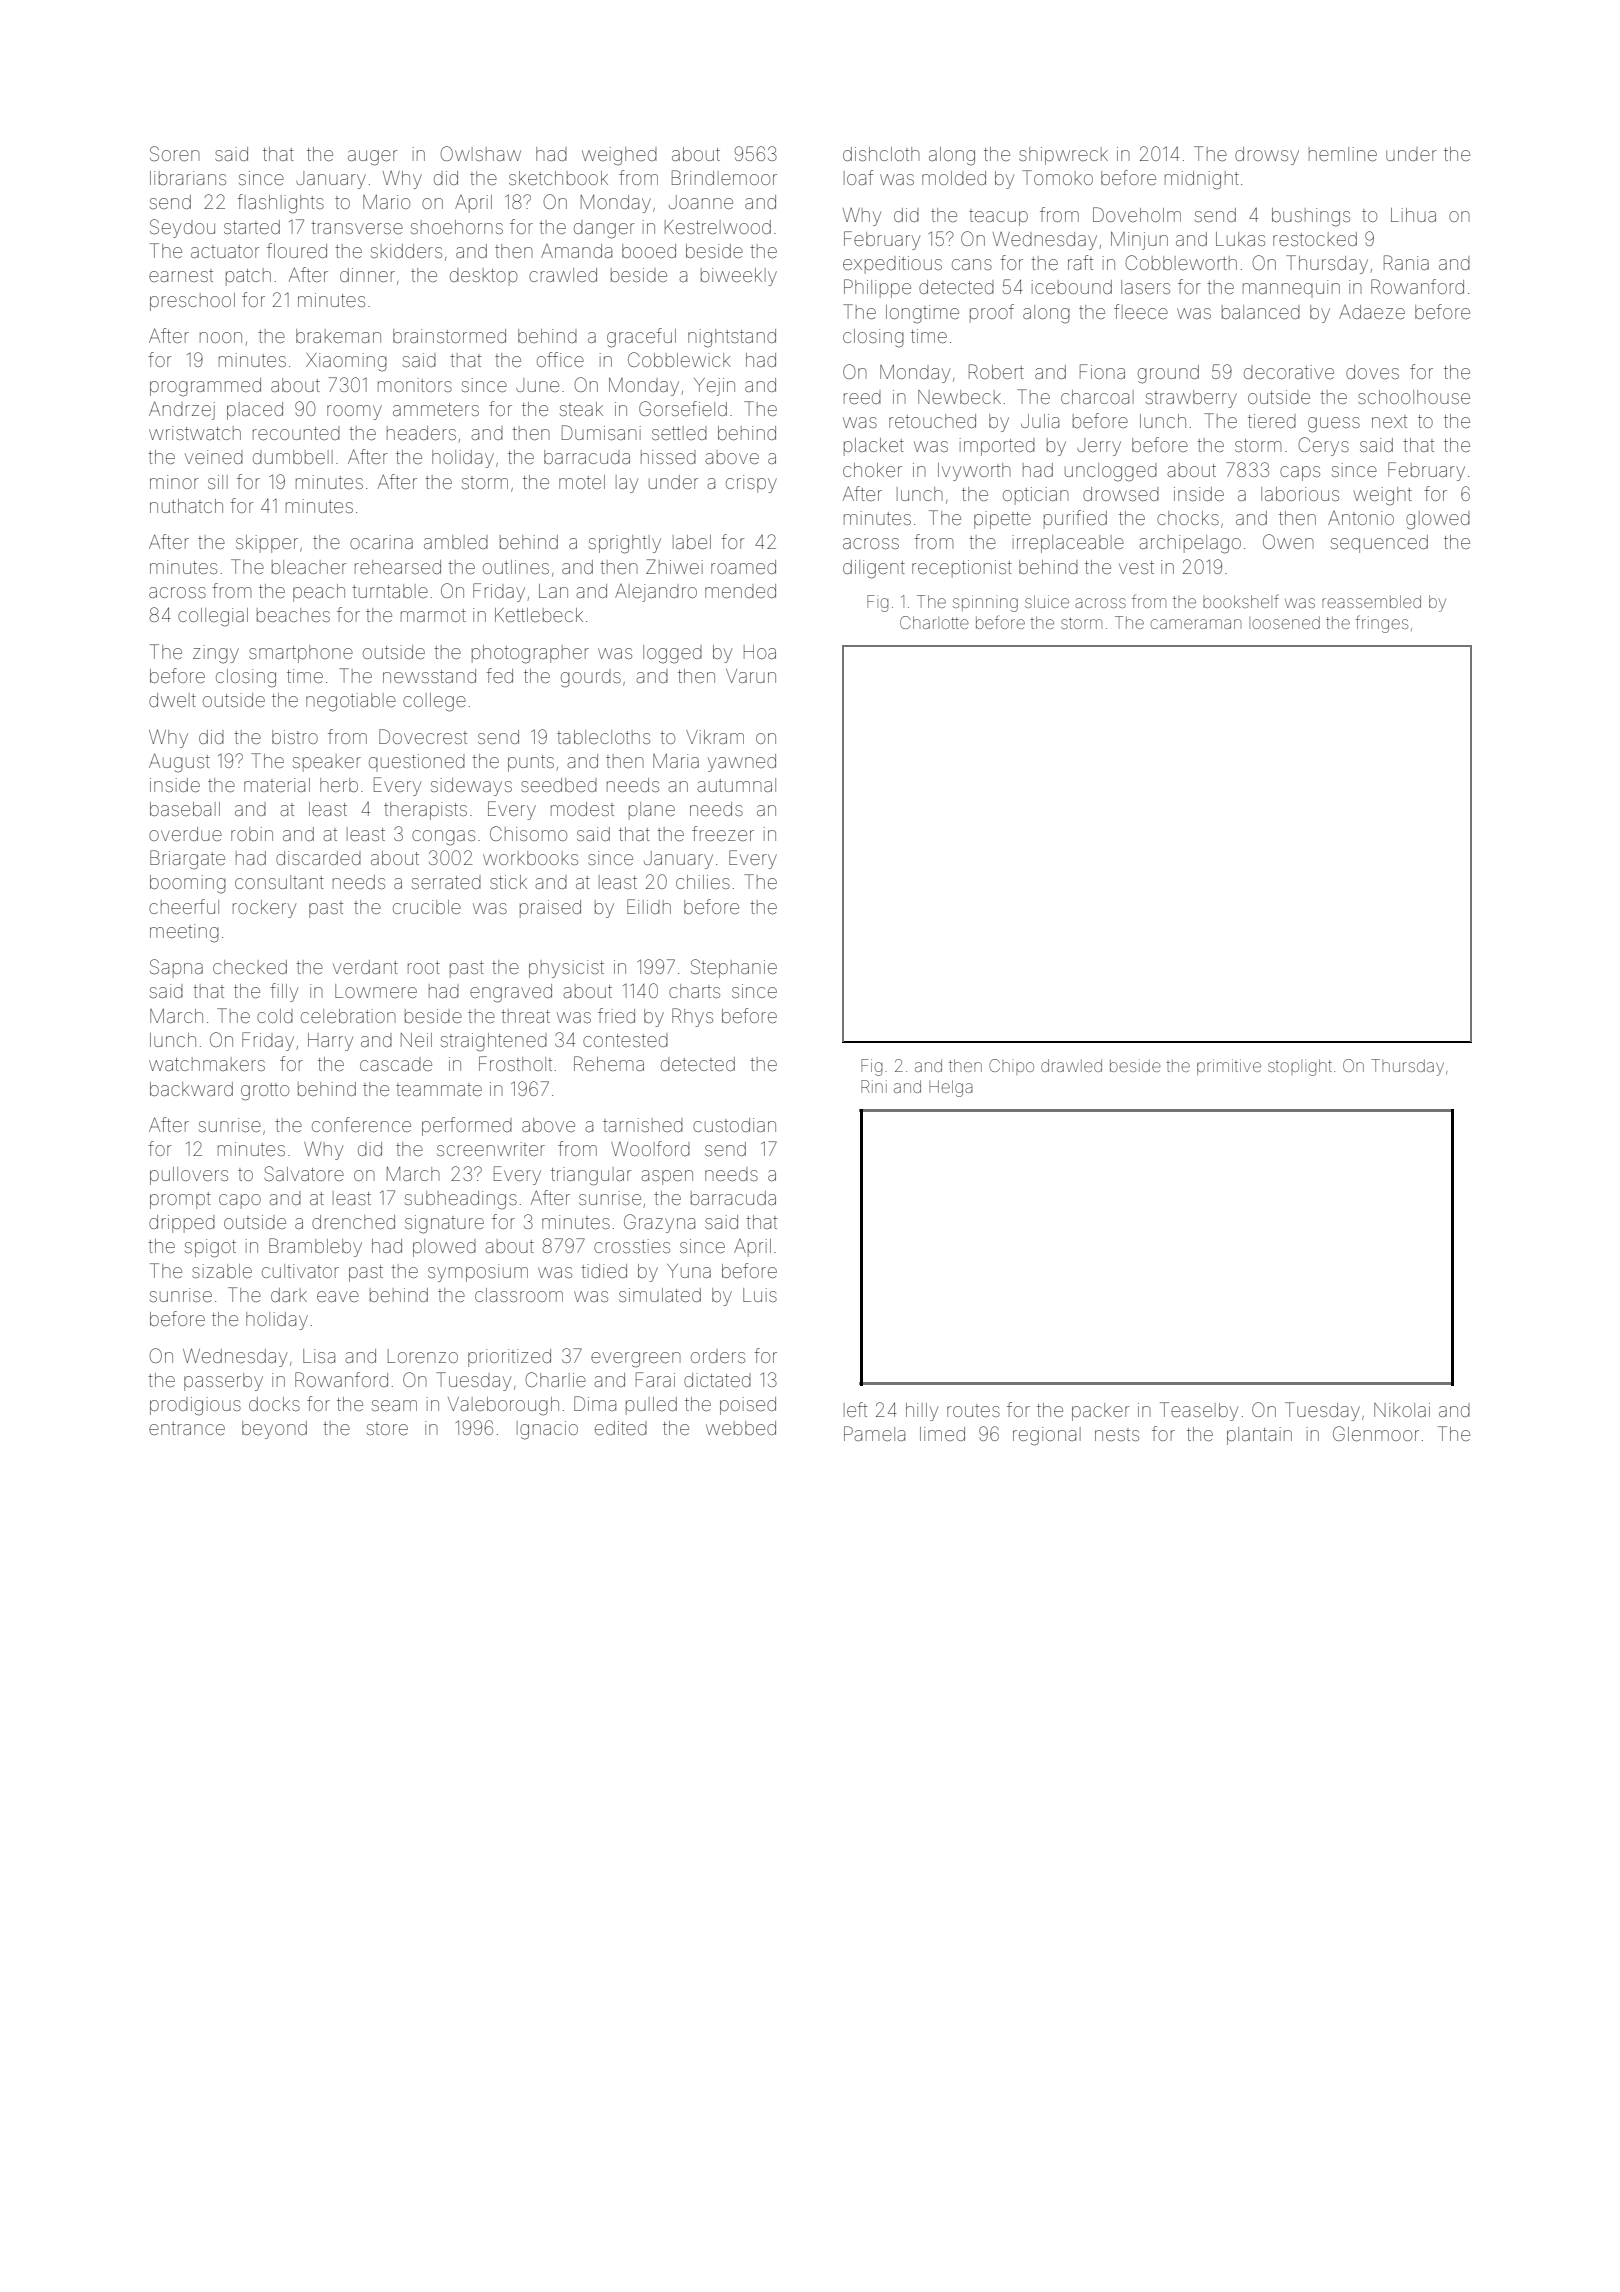  I want to click on dishcloth, so click(881, 154).
